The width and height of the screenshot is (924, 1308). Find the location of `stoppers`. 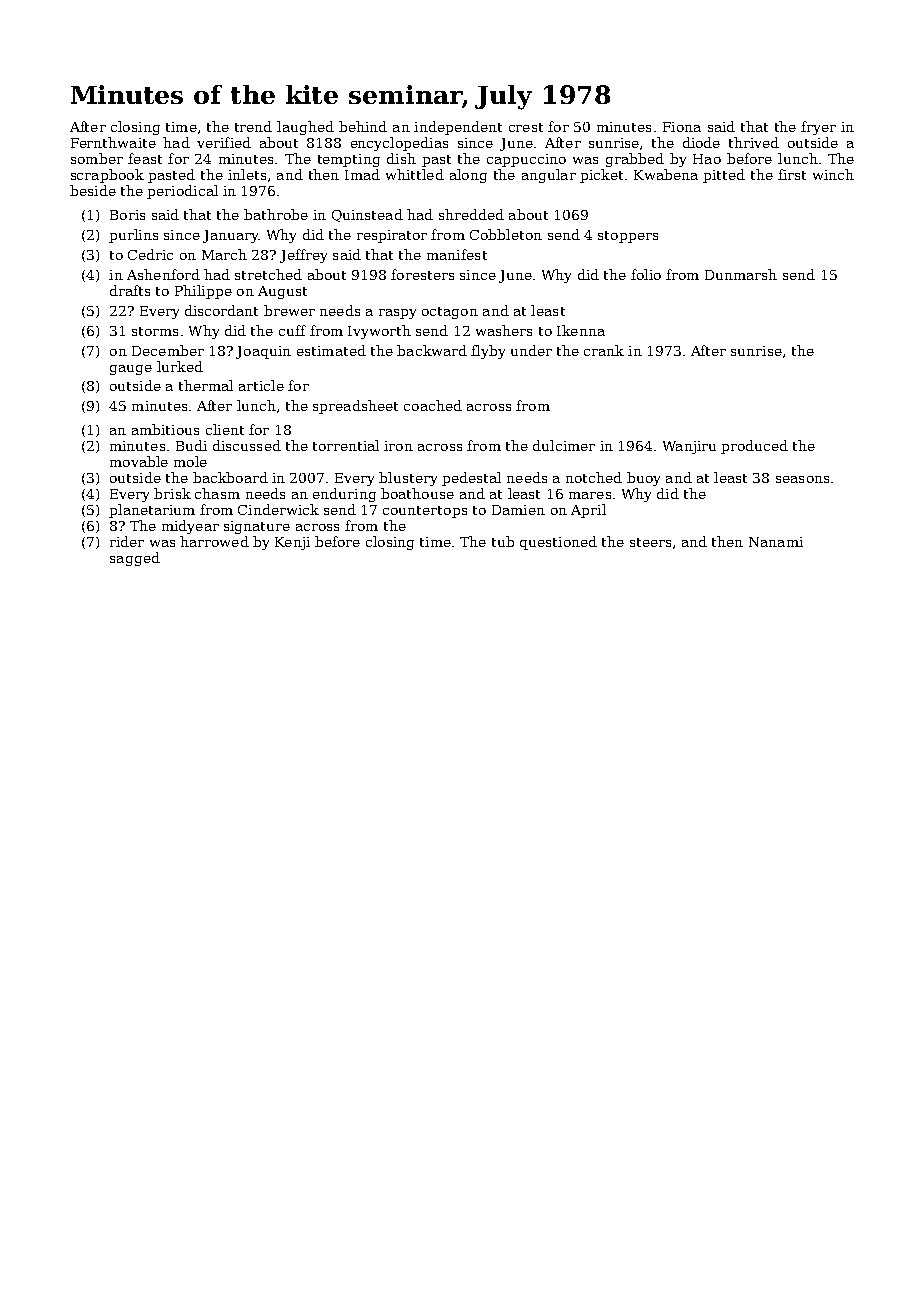

stoppers is located at coordinates (628, 237).
